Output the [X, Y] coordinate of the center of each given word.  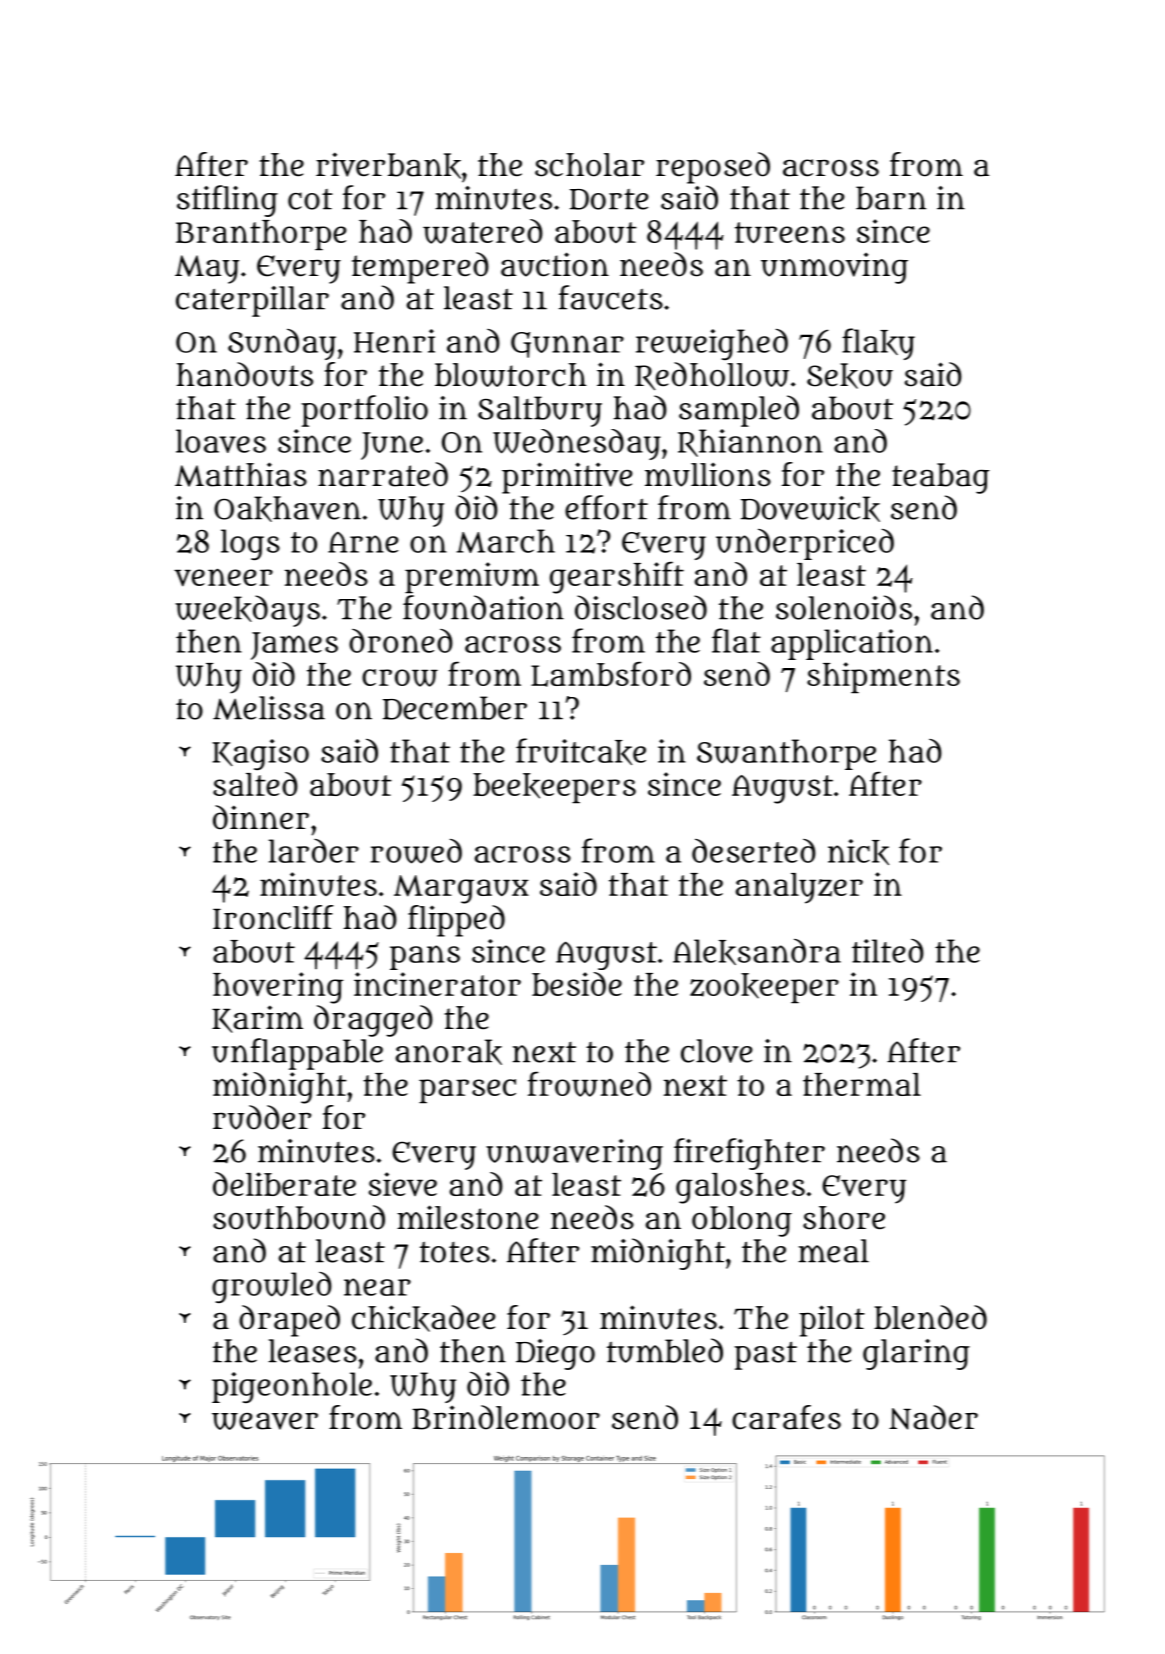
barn [891, 198]
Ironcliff [273, 917]
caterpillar [252, 301]
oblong [742, 1221]
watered [483, 231]
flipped [456, 921]
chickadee [424, 1318]
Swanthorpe [786, 754]
